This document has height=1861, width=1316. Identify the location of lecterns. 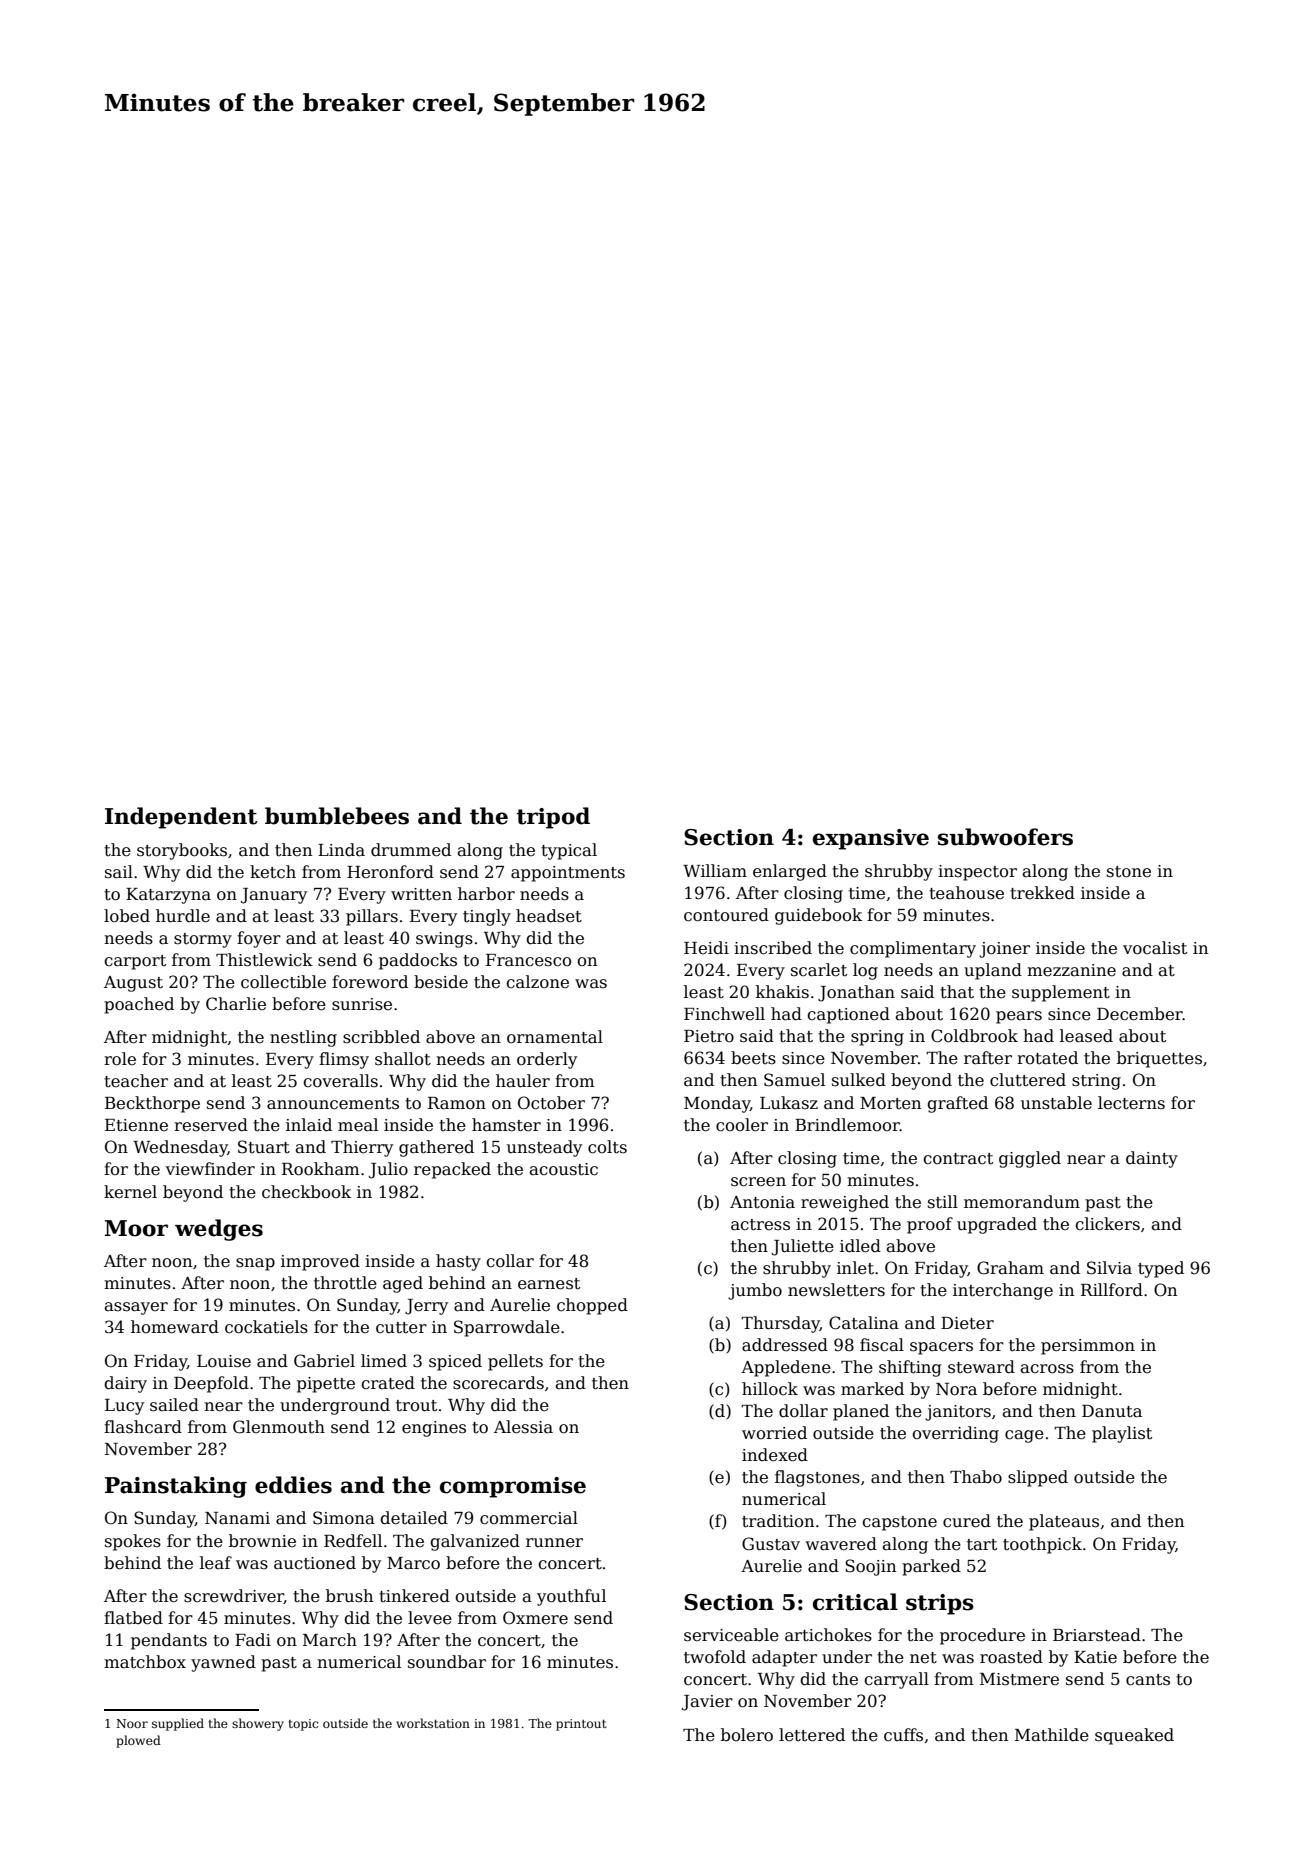
(1131, 1103).
